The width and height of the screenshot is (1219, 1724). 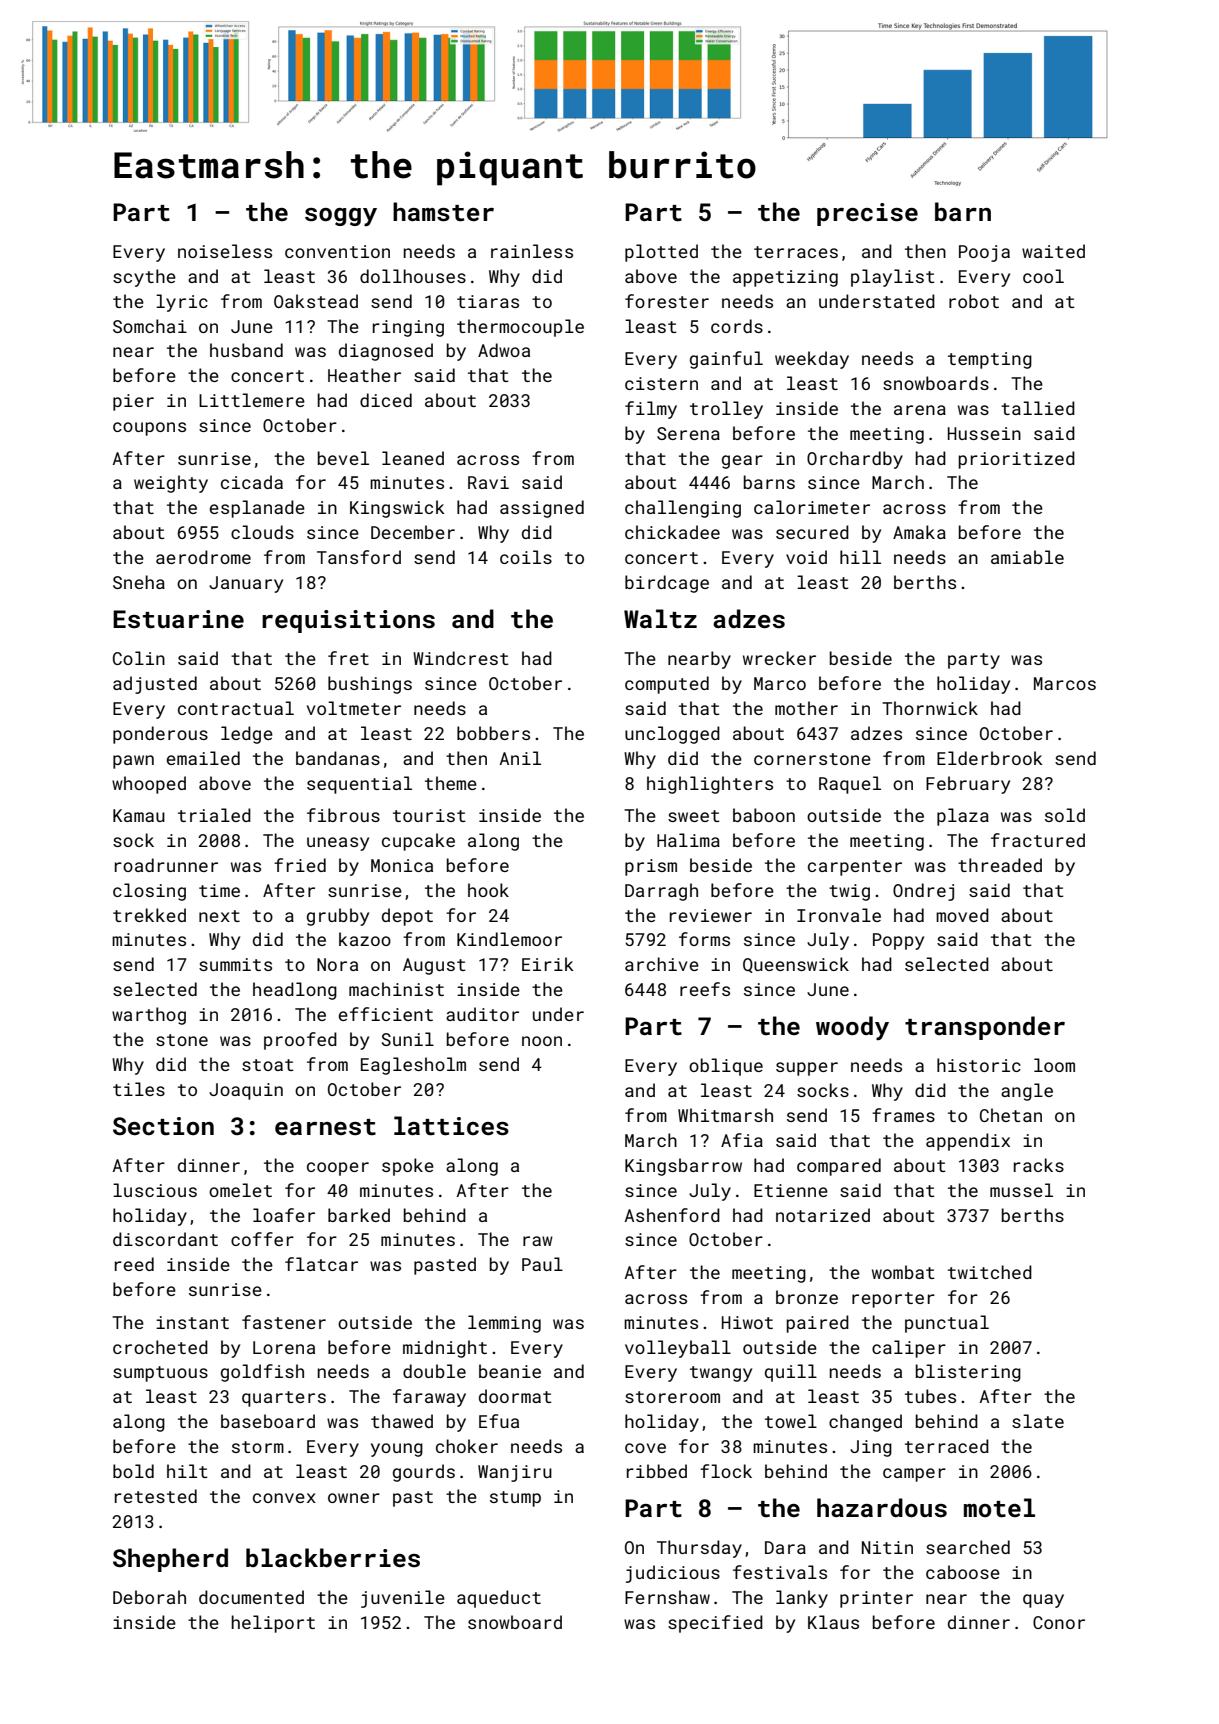 What do you see at coordinates (672, 1215) in the screenshot?
I see `Ashenford` at bounding box center [672, 1215].
